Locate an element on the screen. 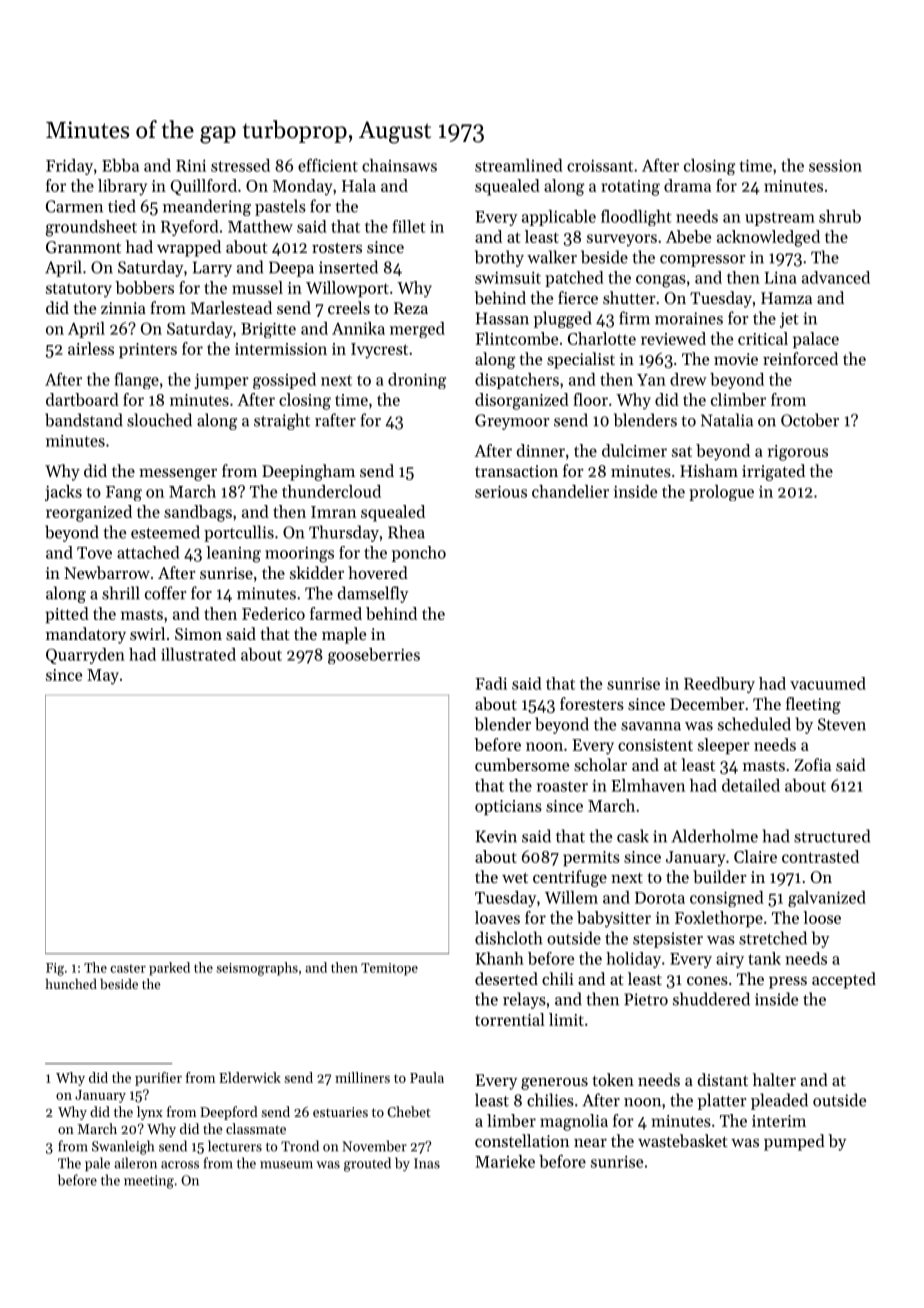 The height and width of the screenshot is (1308, 924). session is located at coordinates (835, 166).
